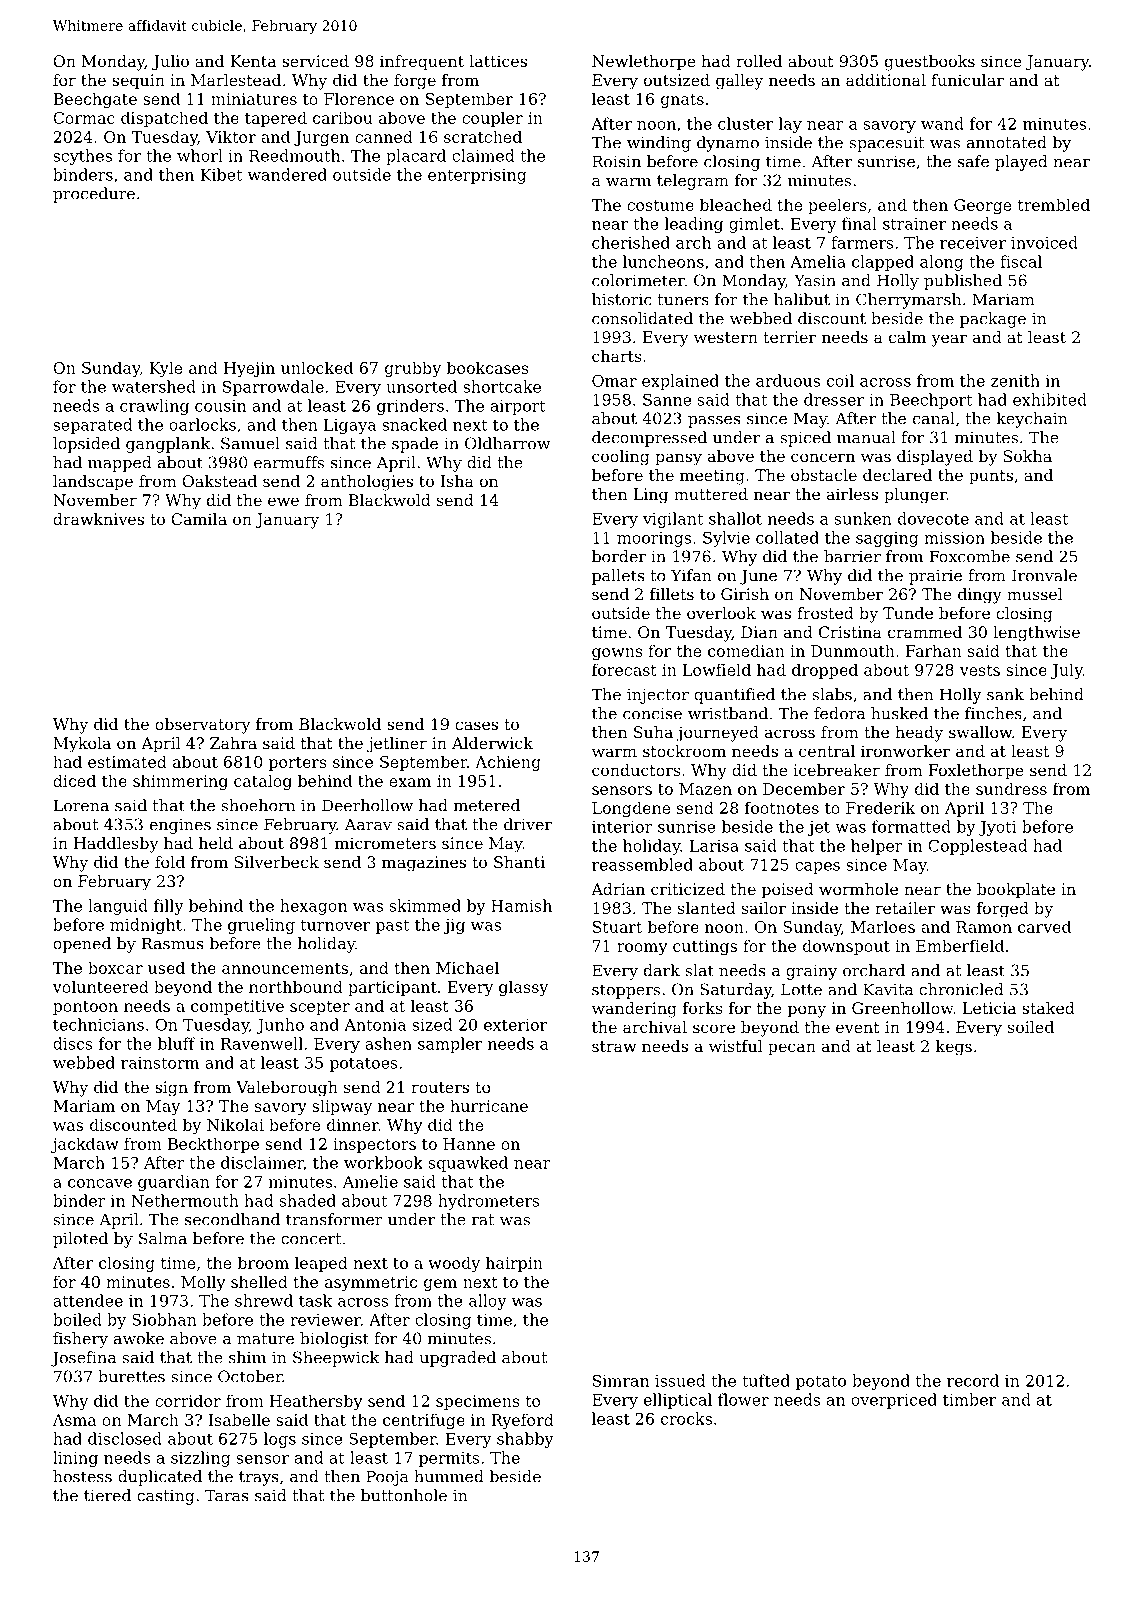 The width and height of the screenshot is (1146, 1621). Describe the element at coordinates (976, 772) in the screenshot. I see `Foxlethorpe` at that location.
